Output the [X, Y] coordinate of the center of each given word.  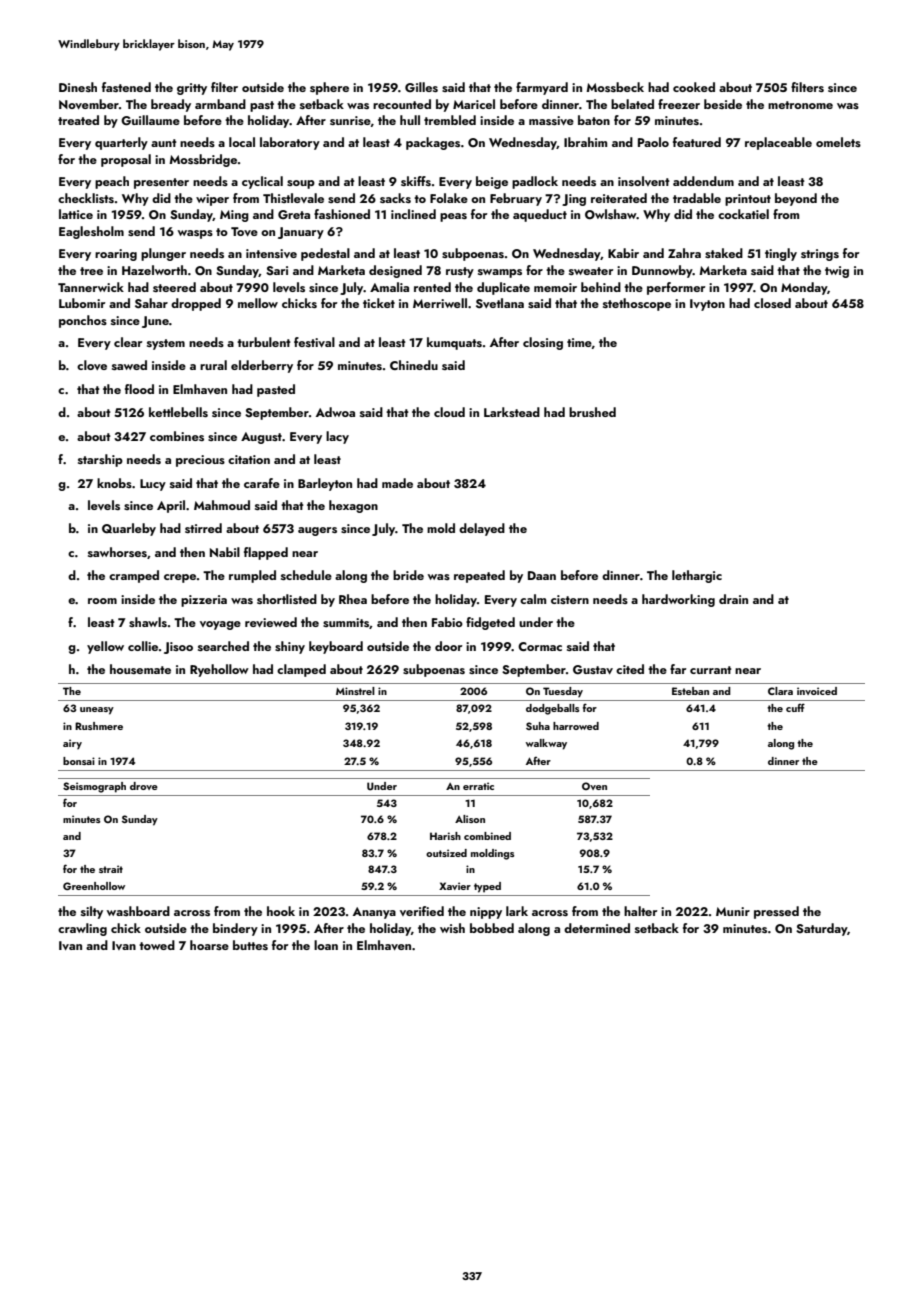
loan [326, 945]
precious [200, 461]
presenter [161, 183]
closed [772, 303]
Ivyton [707, 305]
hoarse [209, 945]
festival [314, 342]
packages [433, 143]
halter [640, 911]
